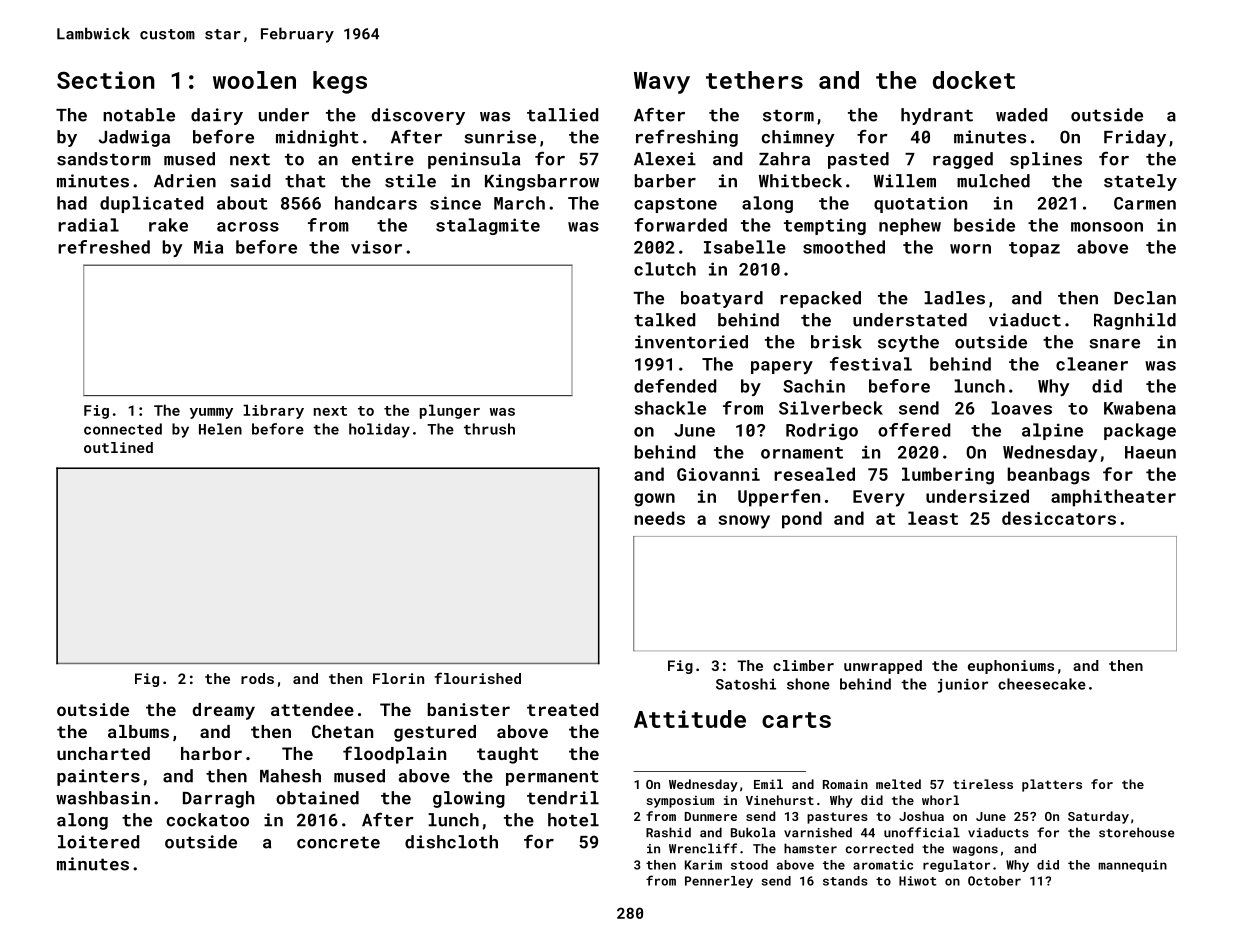  Describe the element at coordinates (138, 731) in the document. I see `albums` at that location.
